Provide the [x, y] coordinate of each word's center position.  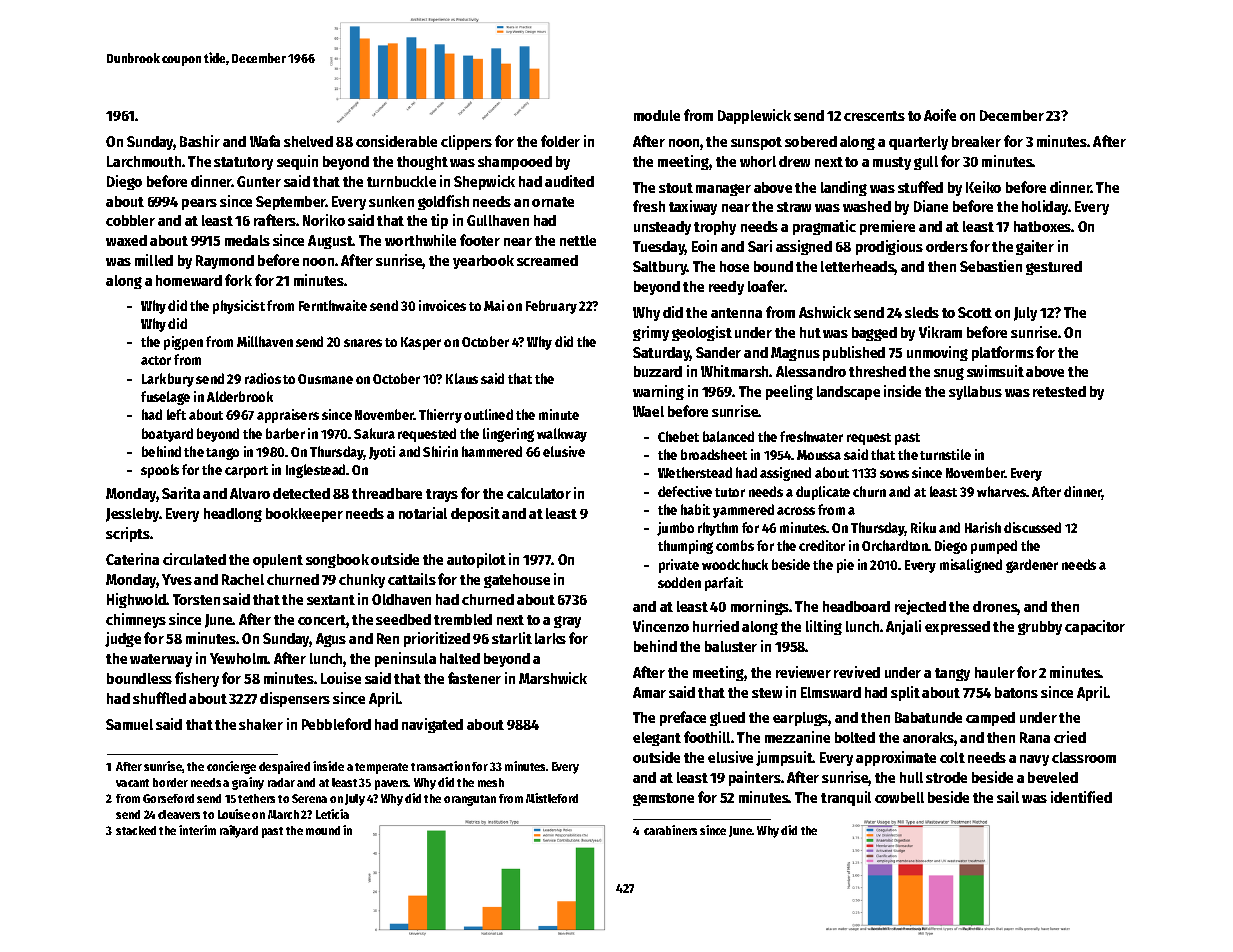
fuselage [165, 398]
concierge [231, 767]
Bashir [200, 141]
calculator [539, 493]
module [657, 115]
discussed [1032, 527]
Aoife [940, 115]
